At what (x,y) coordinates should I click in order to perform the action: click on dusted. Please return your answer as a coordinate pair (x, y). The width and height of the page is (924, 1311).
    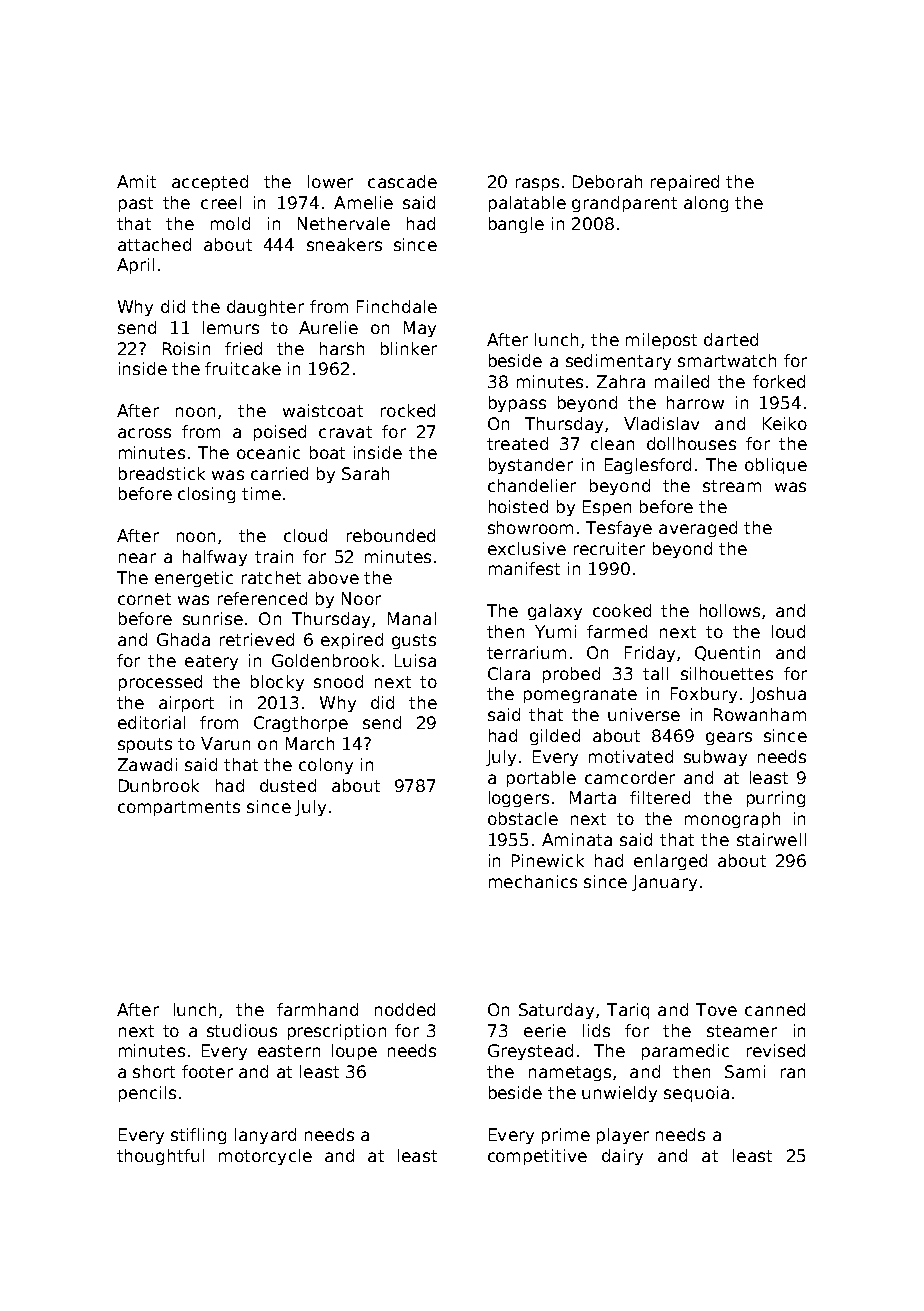
    Looking at the image, I should click on (288, 785).
